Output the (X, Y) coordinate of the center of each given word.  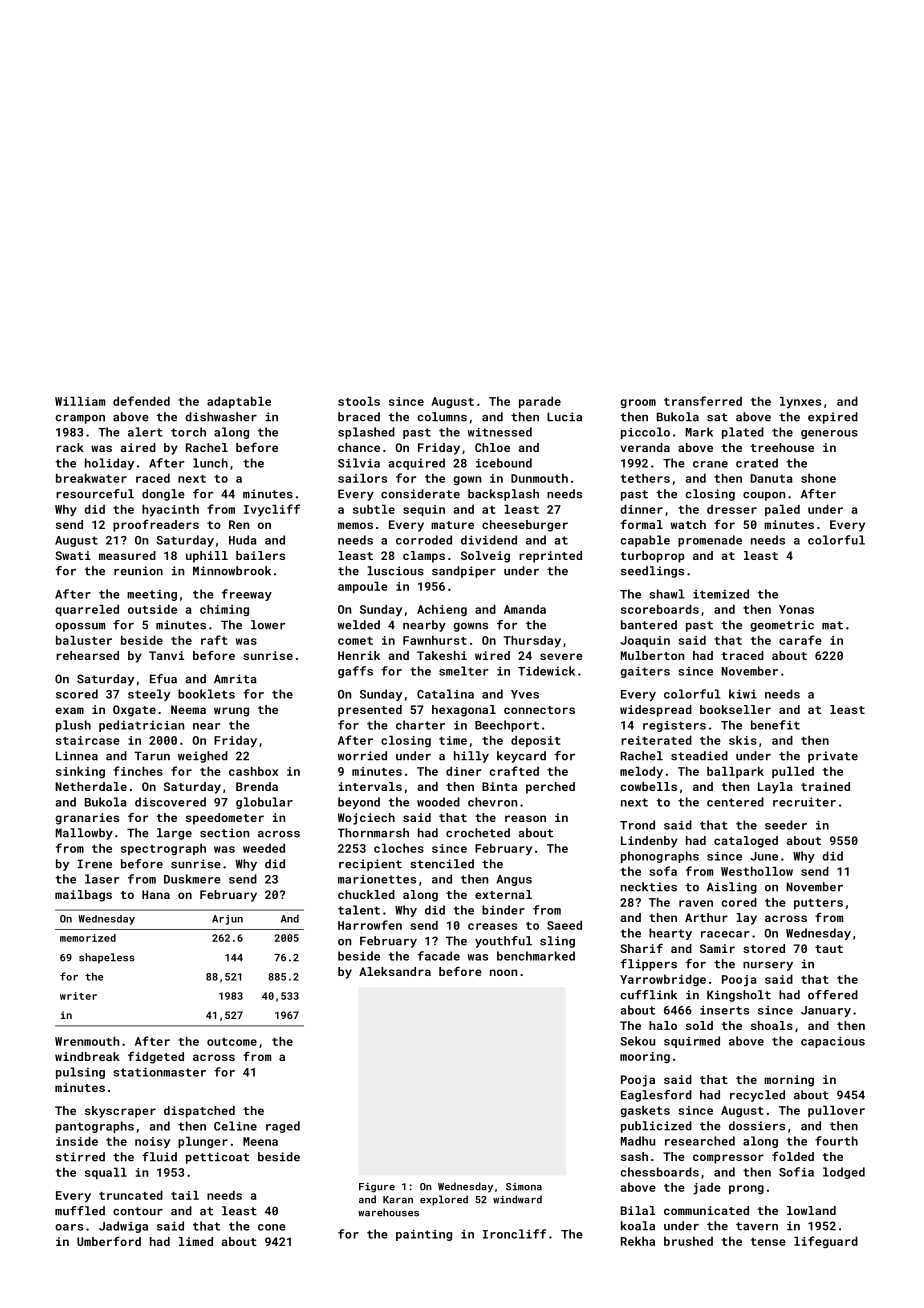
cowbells (648, 786)
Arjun (227, 920)
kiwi (743, 694)
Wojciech (366, 819)
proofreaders (156, 525)
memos (355, 525)
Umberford (109, 1241)
